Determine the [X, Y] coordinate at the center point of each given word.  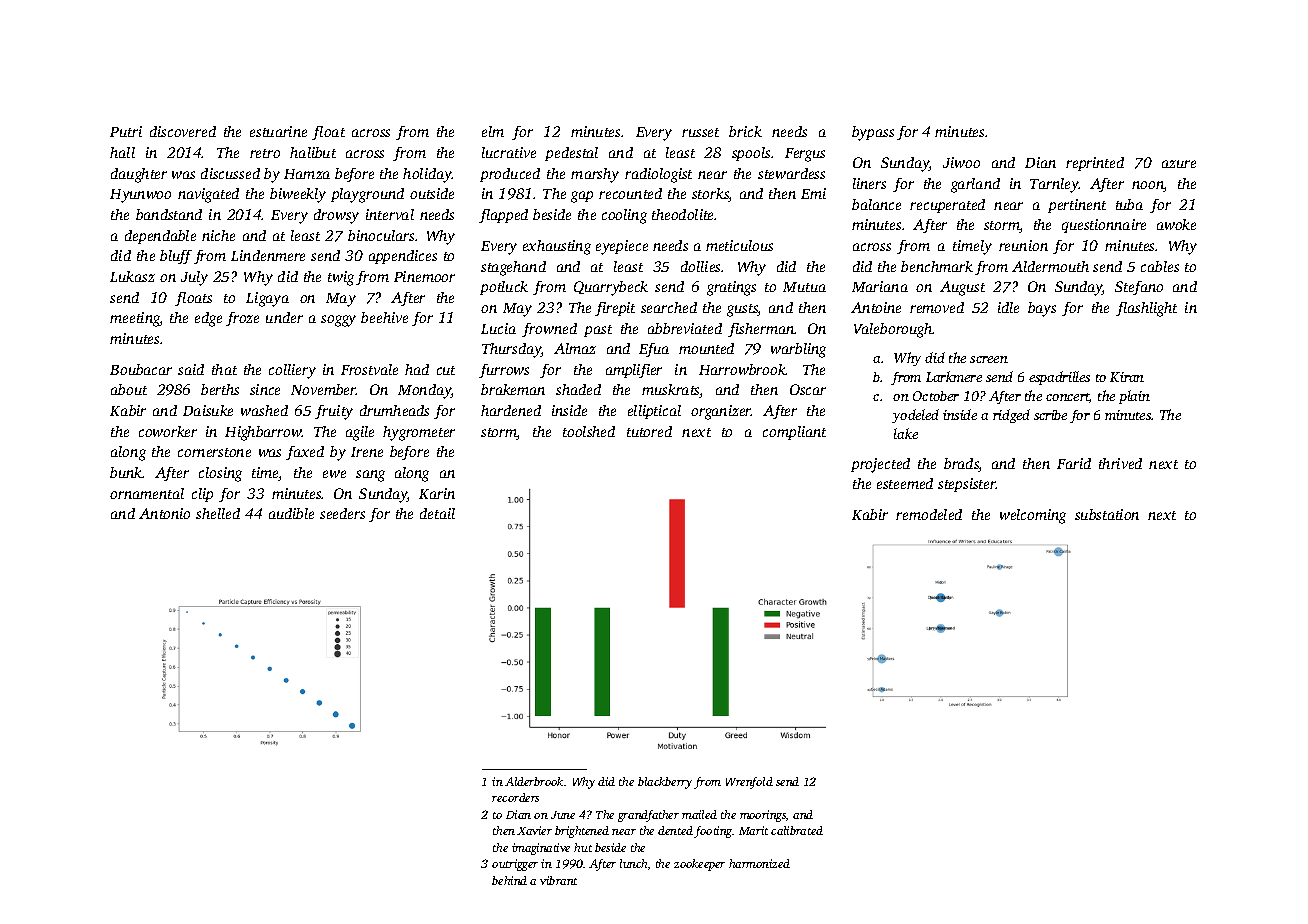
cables [1160, 266]
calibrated [797, 830]
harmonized [759, 863]
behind [509, 880]
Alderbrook [534, 781]
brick [745, 131]
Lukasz [132, 276]
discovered [183, 131]
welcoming [1033, 516]
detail [437, 513]
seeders [342, 513]
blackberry [665, 783]
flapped [503, 216]
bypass [873, 133]
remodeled [929, 514]
